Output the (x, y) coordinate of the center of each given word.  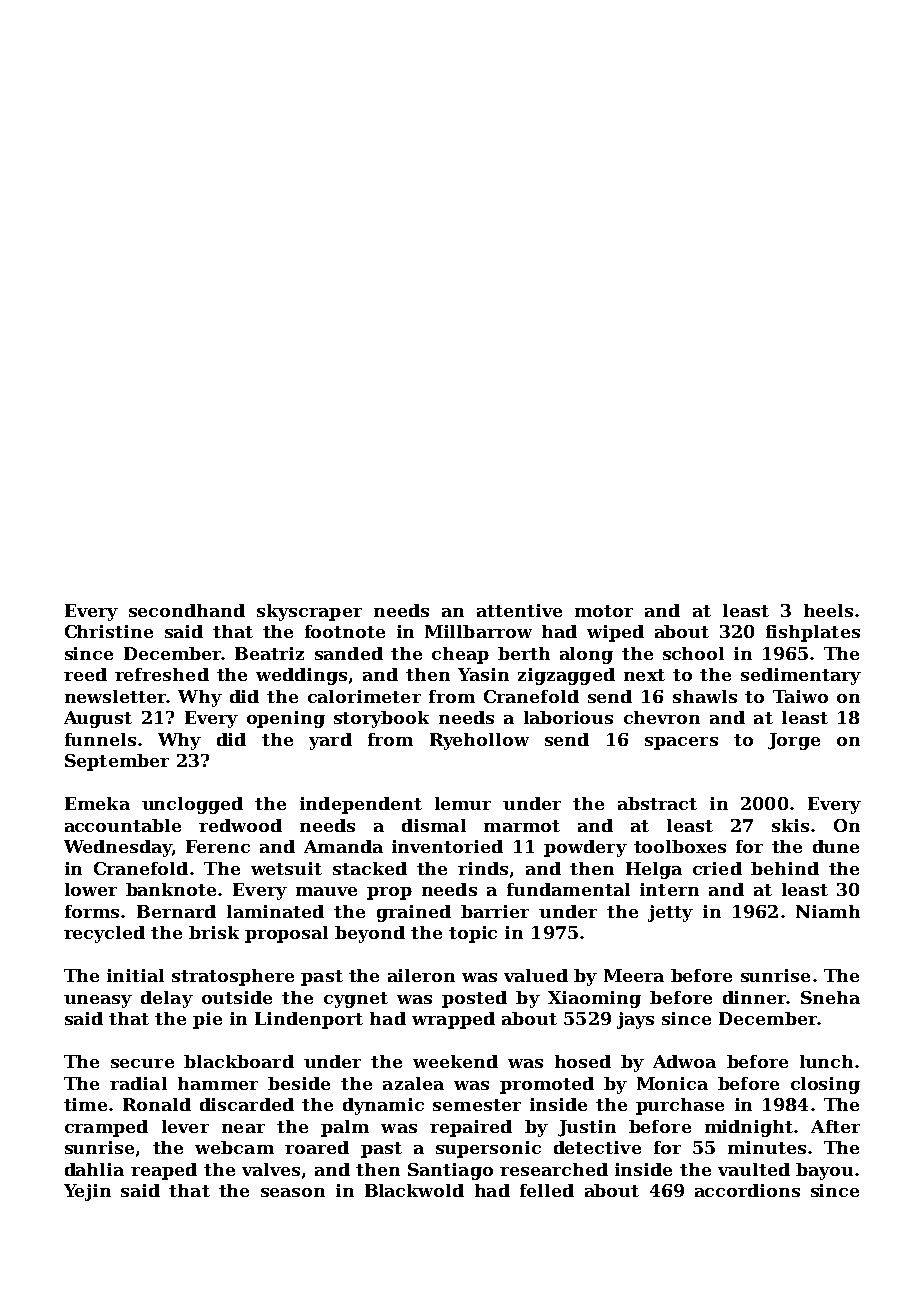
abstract (657, 803)
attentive (519, 610)
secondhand (187, 610)
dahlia (94, 1169)
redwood (240, 825)
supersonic (488, 1149)
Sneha (830, 997)
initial (135, 975)
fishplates (813, 633)
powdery (585, 848)
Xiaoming (594, 999)
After (835, 1126)
